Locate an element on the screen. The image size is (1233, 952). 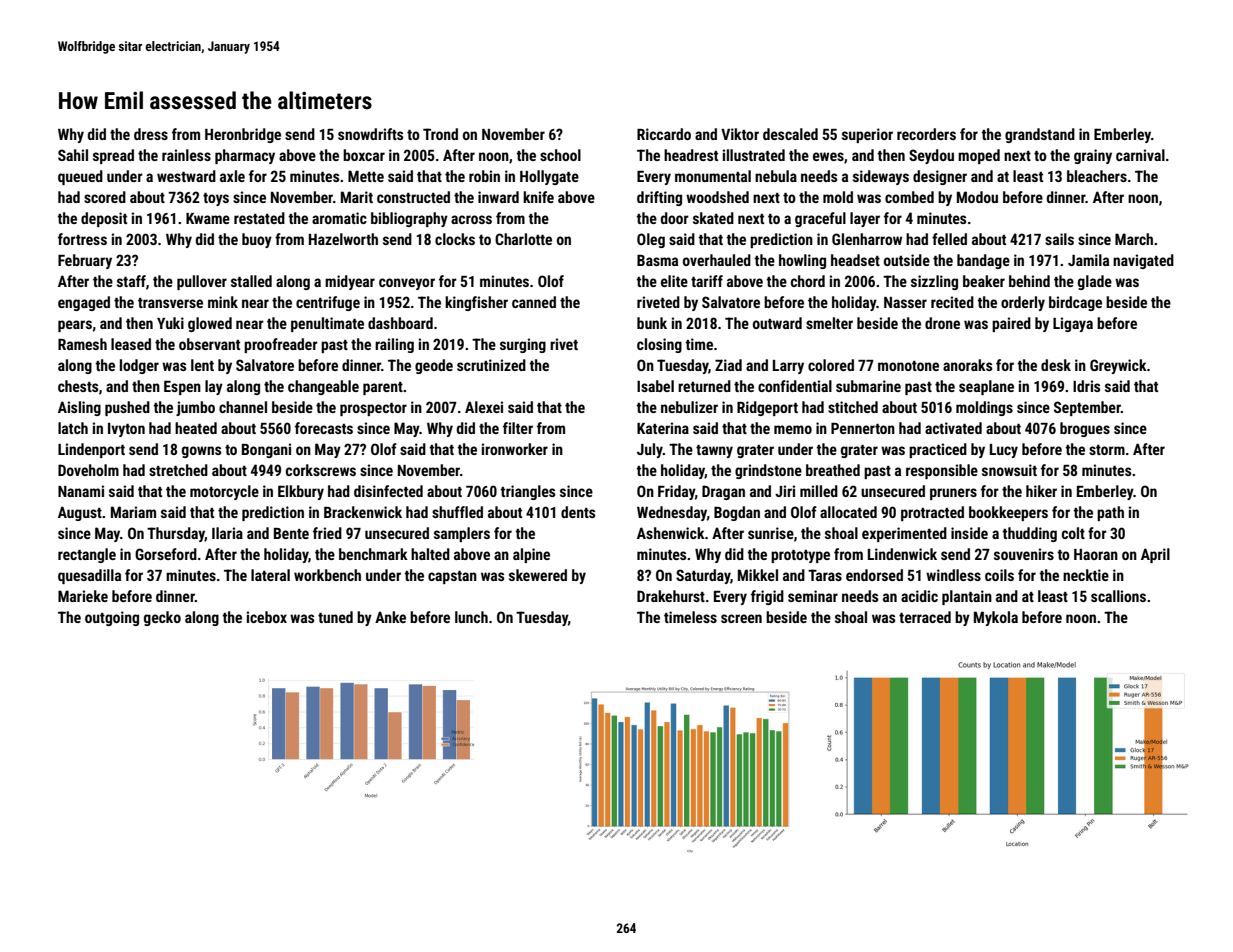
Jamila is located at coordinates (1088, 260).
